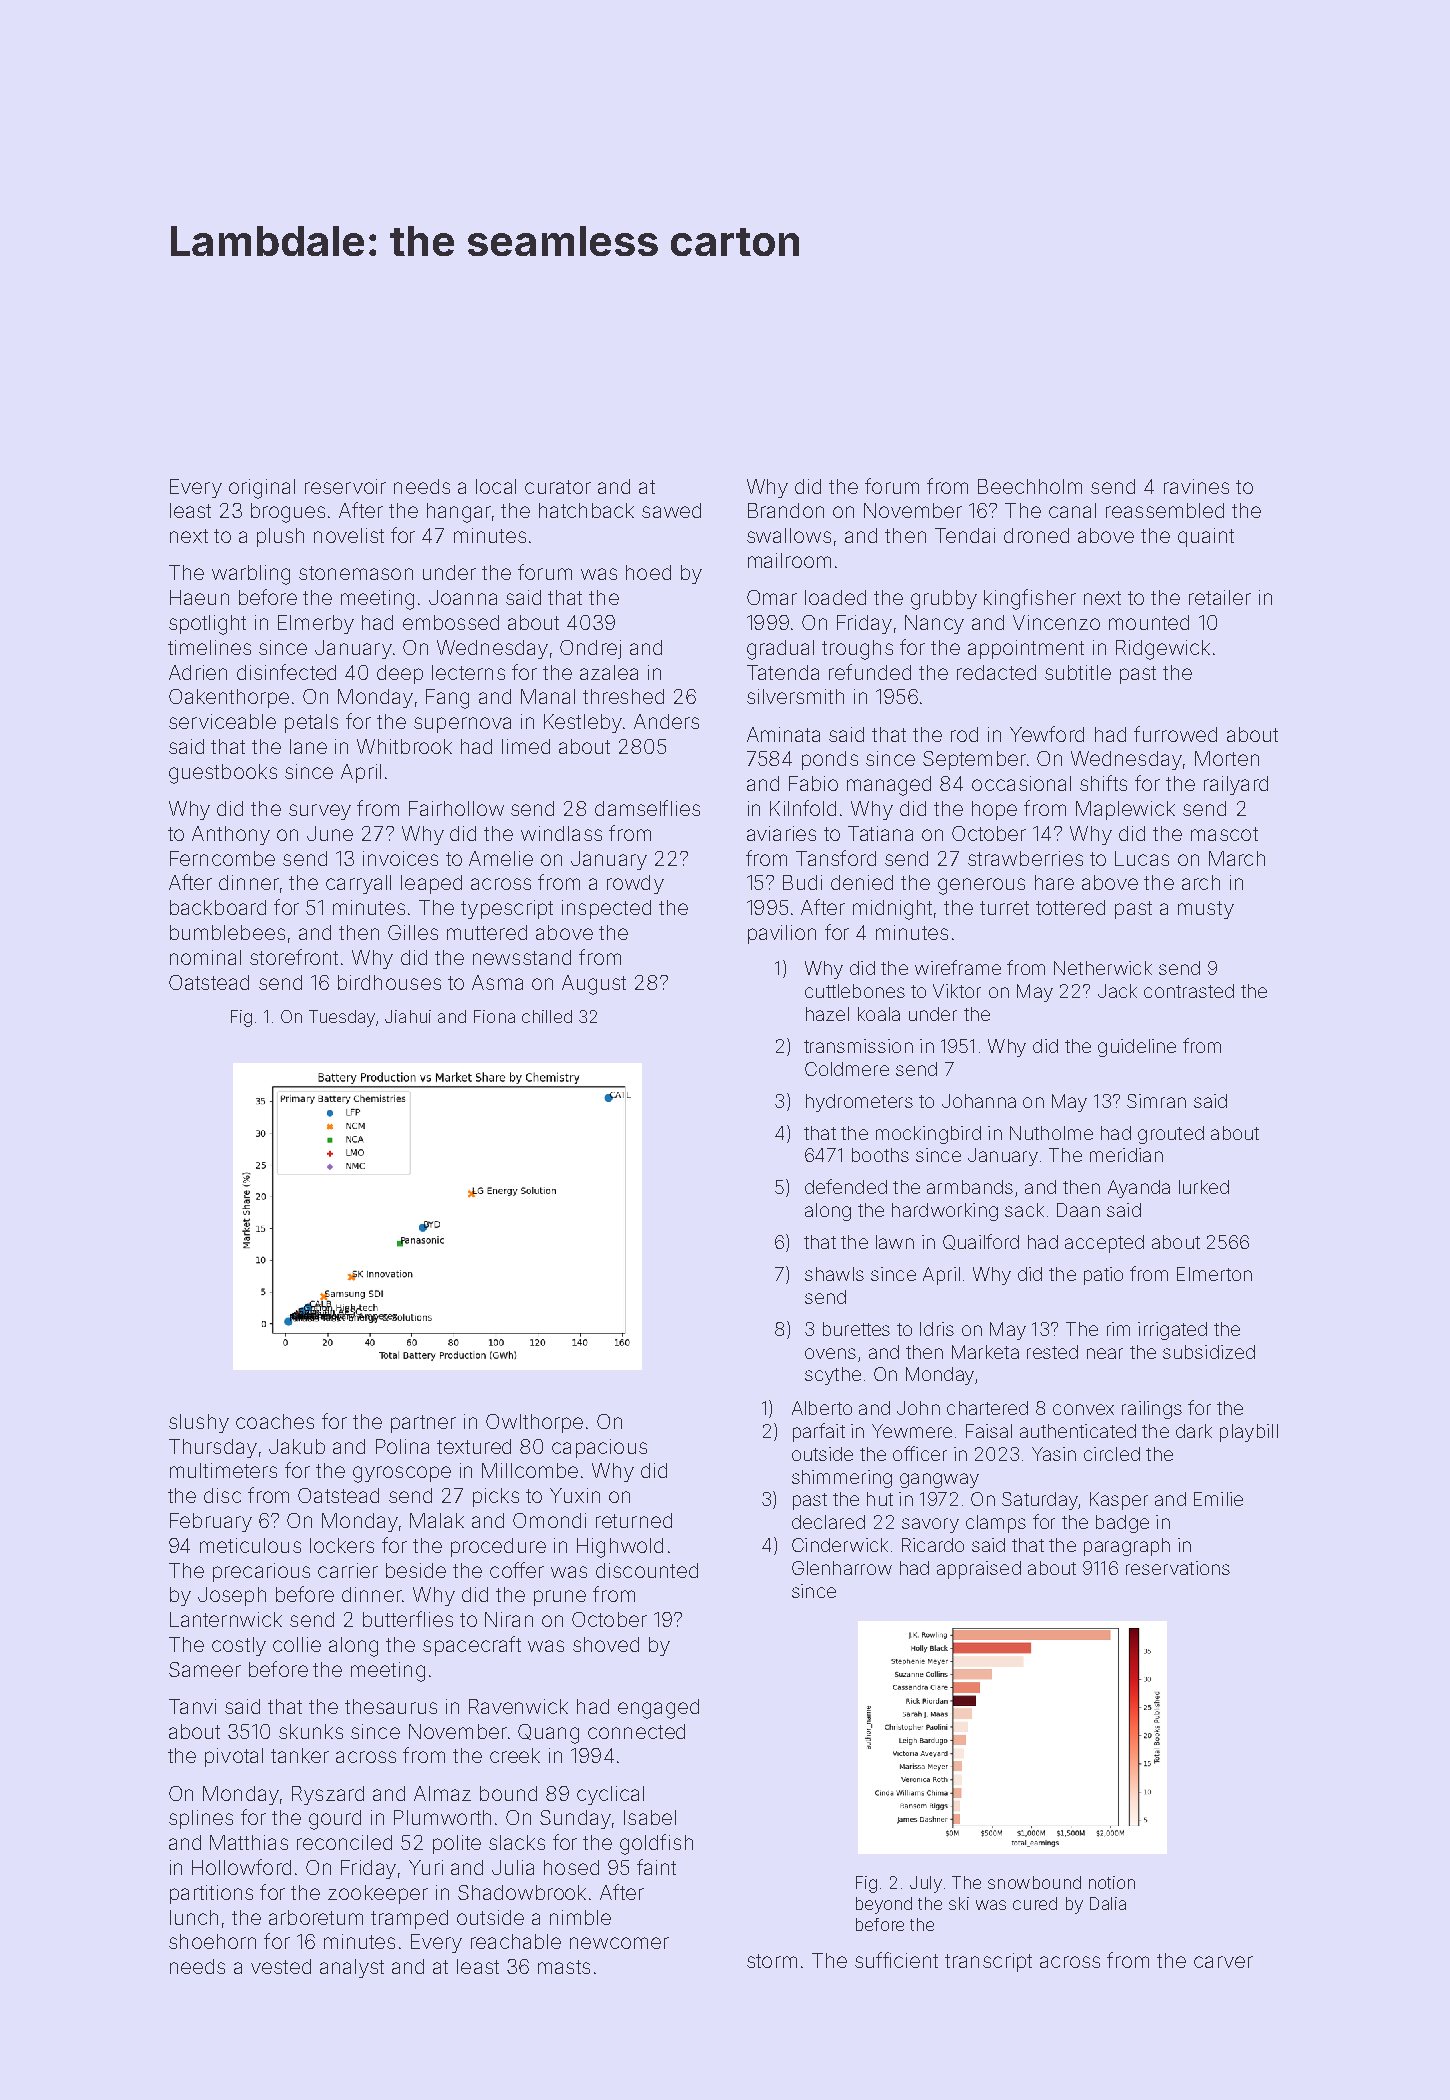 The height and width of the screenshot is (2100, 1450). What do you see at coordinates (666, 721) in the screenshot?
I see `Anders` at bounding box center [666, 721].
